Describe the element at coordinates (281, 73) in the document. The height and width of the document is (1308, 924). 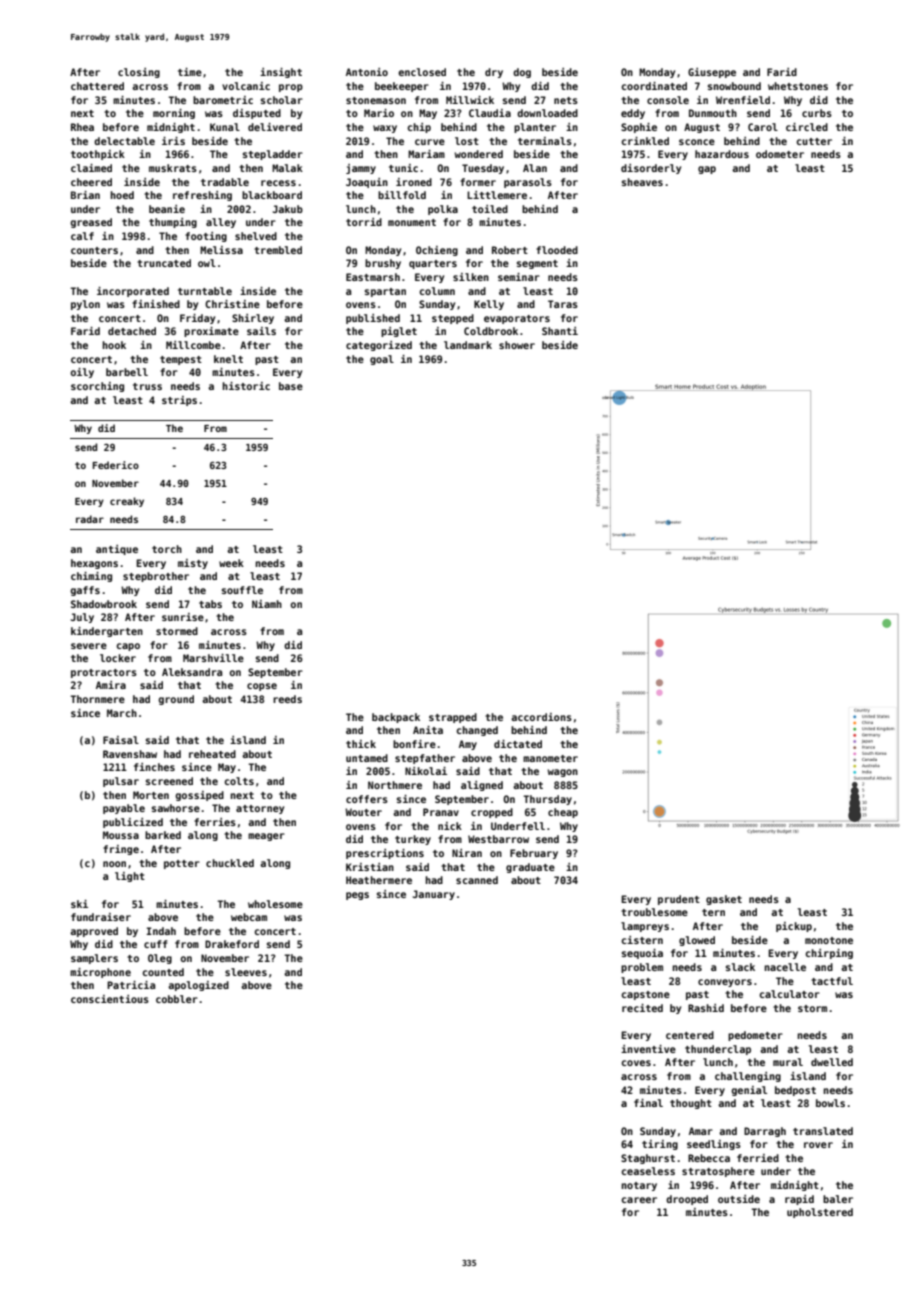
I see `insight` at that location.
